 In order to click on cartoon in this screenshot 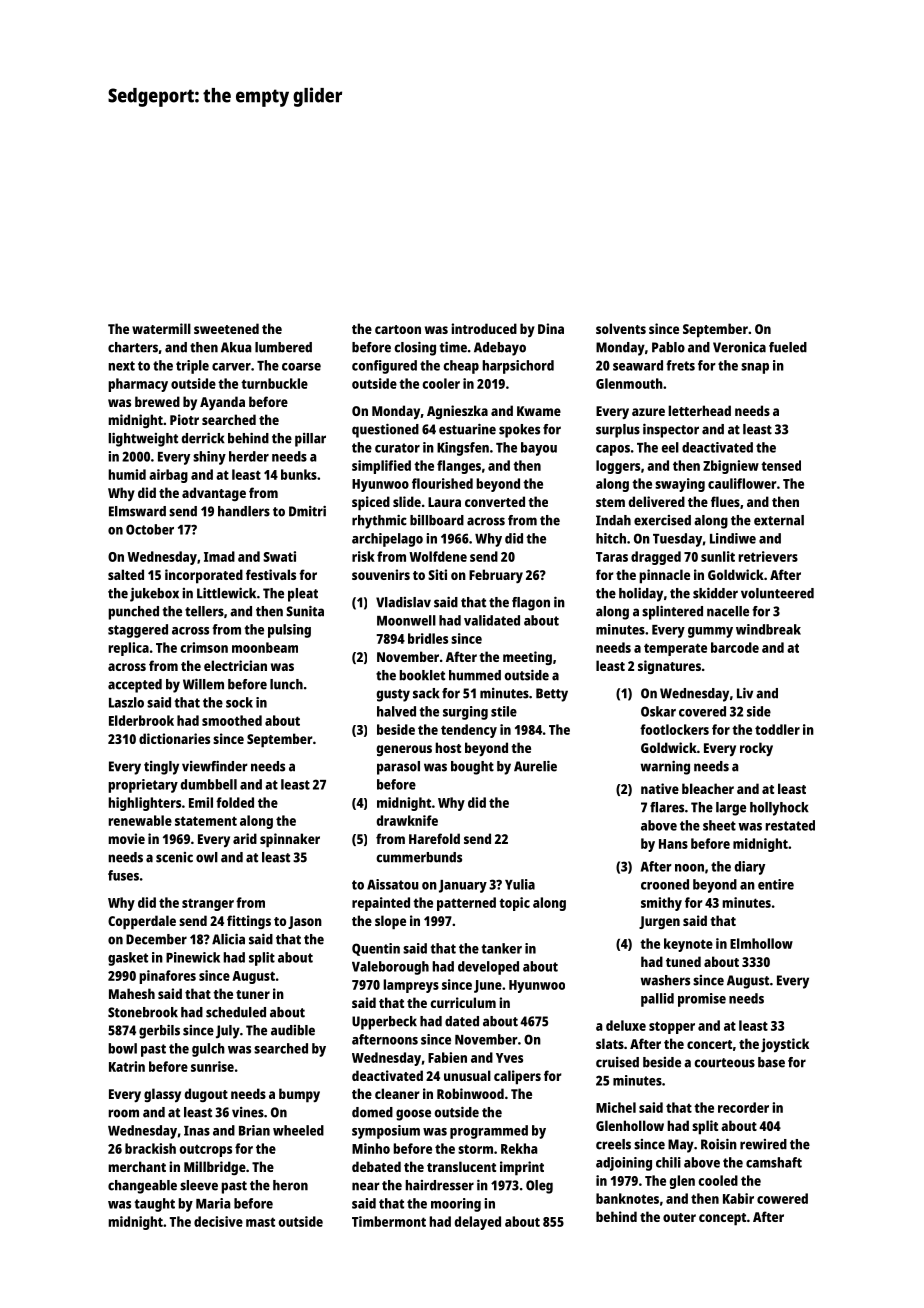, I will do `click(398, 329)`.
